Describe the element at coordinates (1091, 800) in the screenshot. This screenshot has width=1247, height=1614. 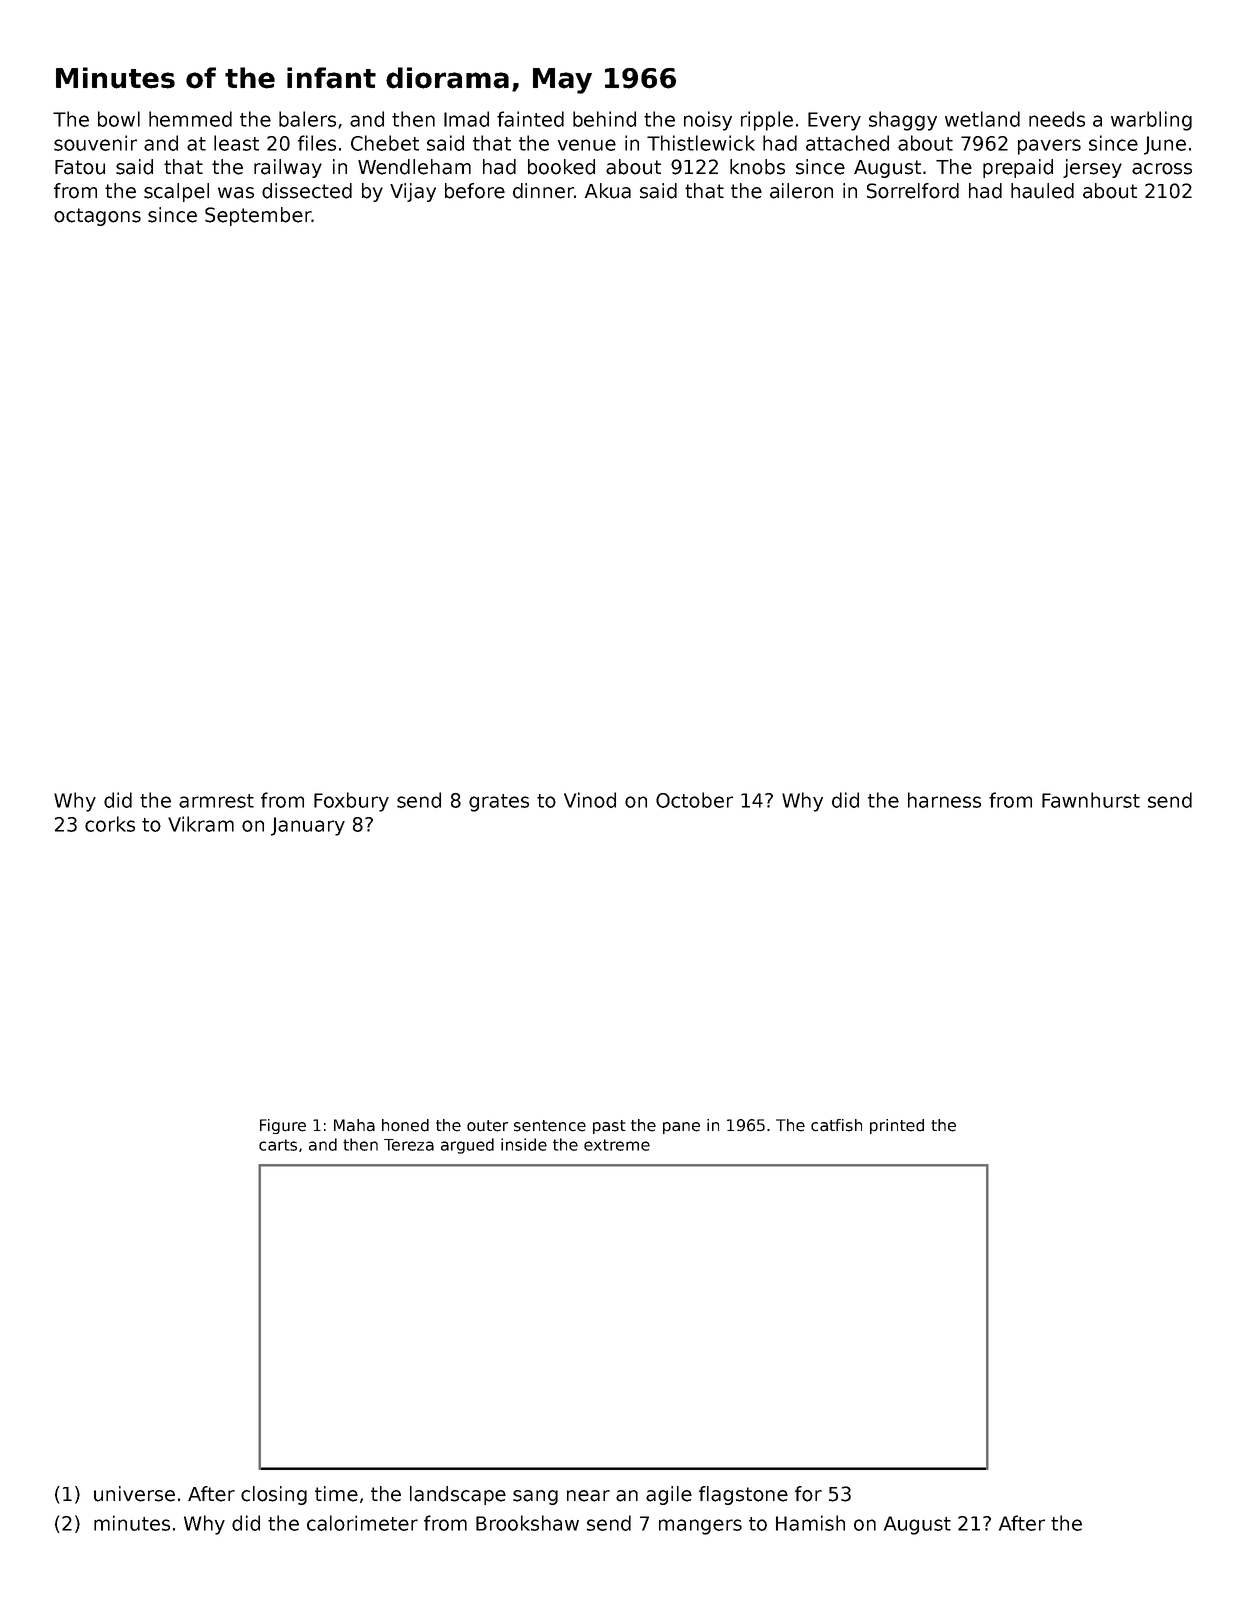
I see `Fawnhurst` at that location.
